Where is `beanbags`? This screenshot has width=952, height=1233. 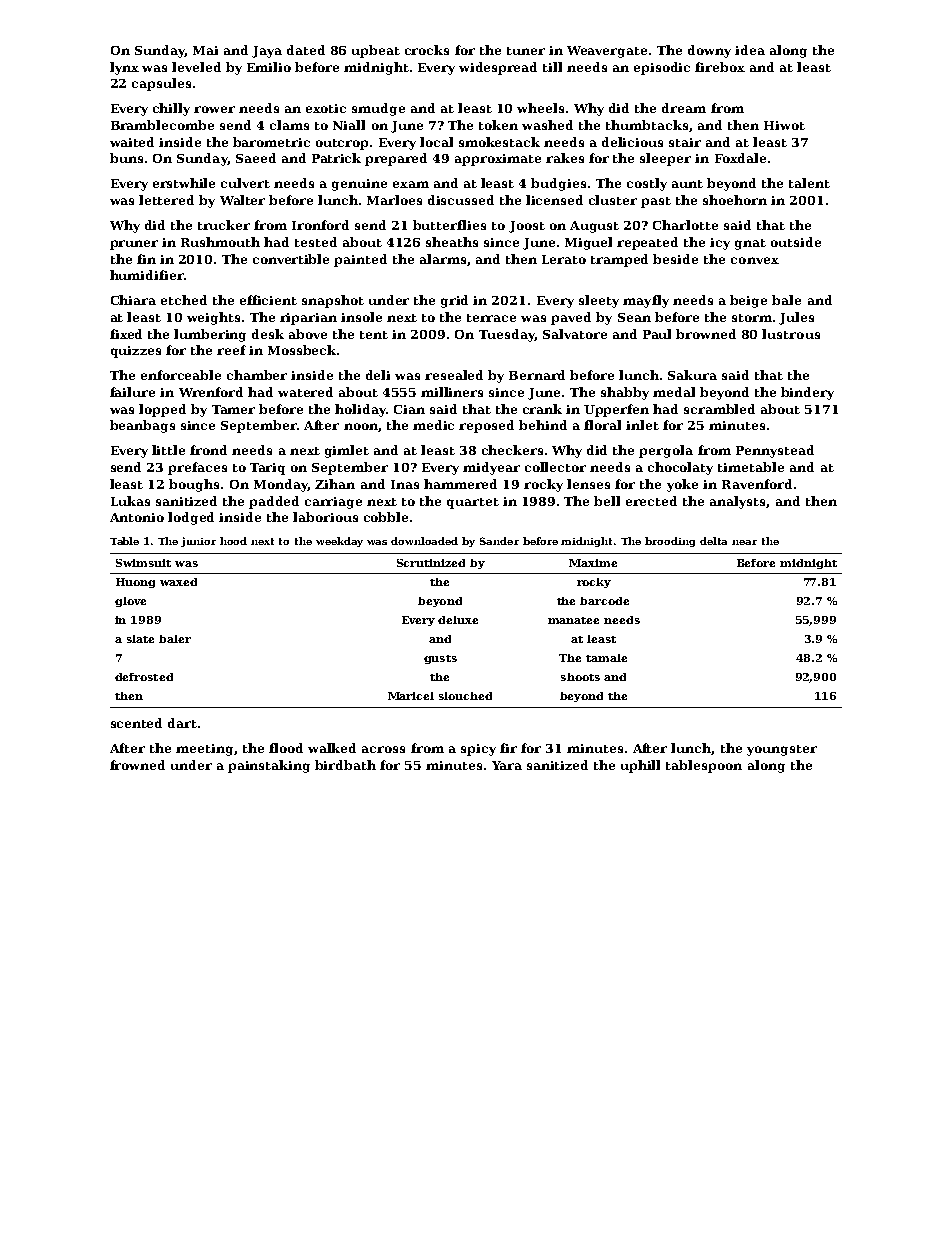 beanbags is located at coordinates (142, 426).
